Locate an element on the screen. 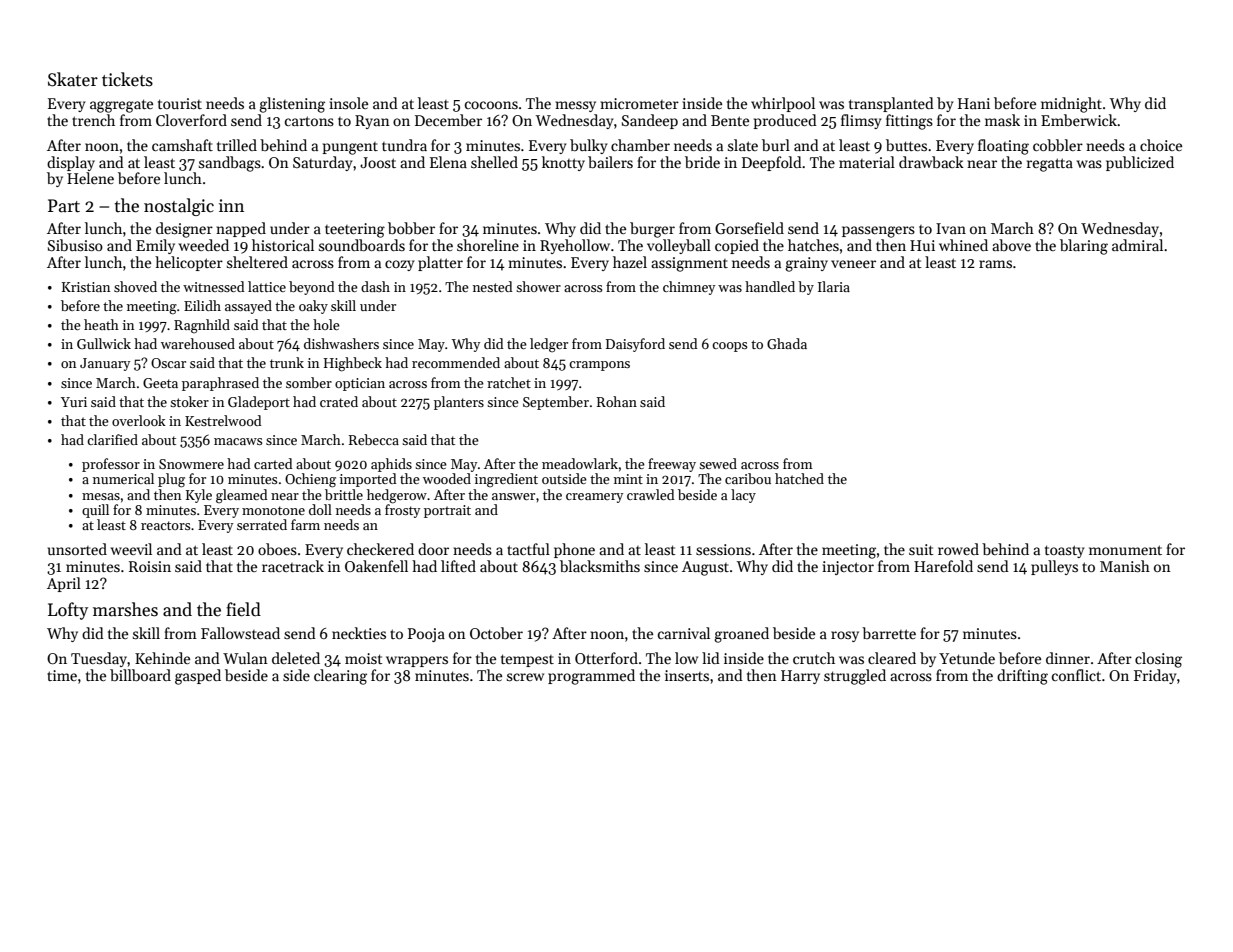 This screenshot has height=952, width=1233. Gullwick is located at coordinates (104, 343).
